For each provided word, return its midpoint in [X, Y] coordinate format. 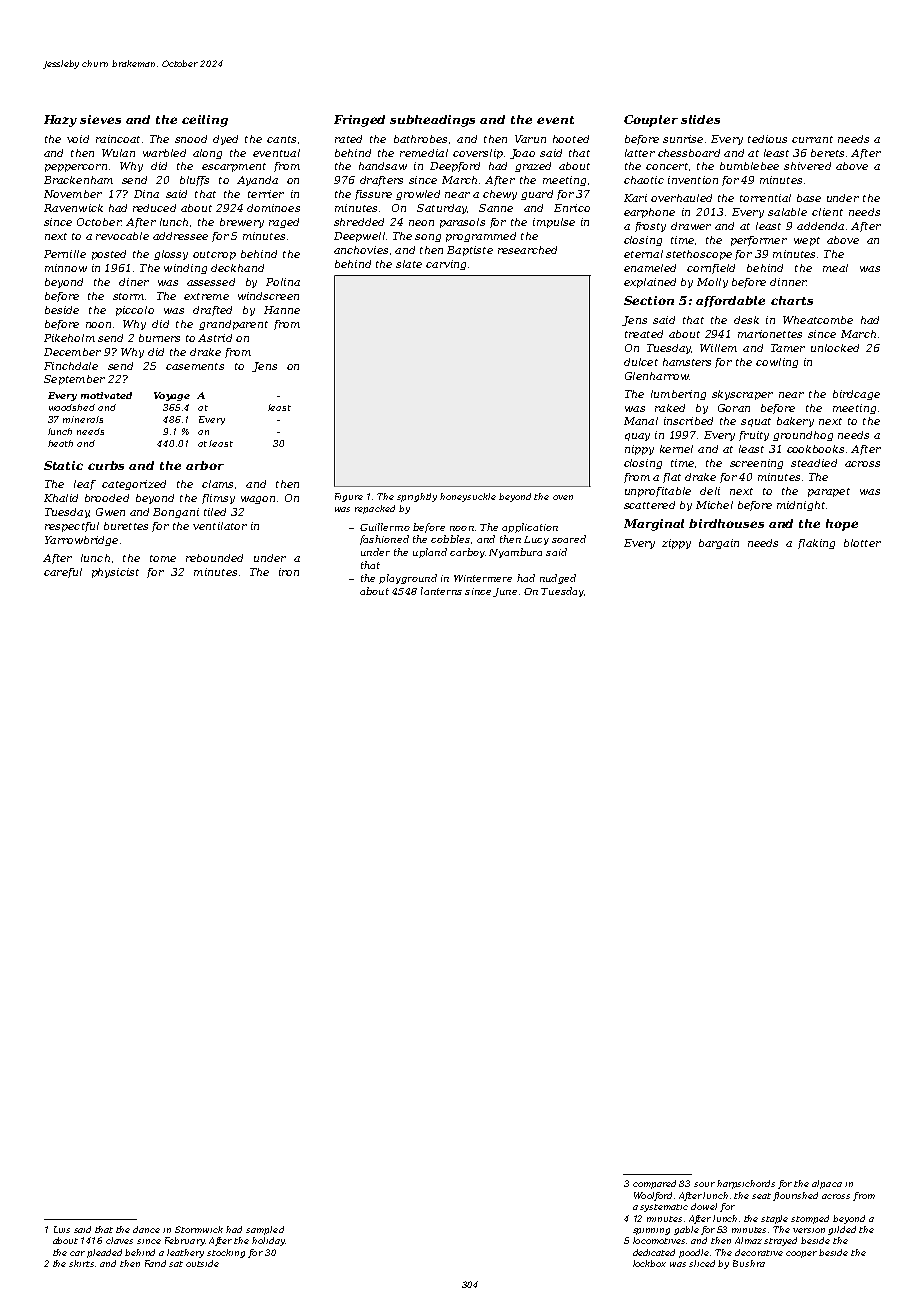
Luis [62, 1229]
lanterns [441, 591]
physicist [115, 573]
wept [807, 241]
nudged [558, 579]
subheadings [432, 121]
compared [654, 1184]
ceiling [205, 121]
